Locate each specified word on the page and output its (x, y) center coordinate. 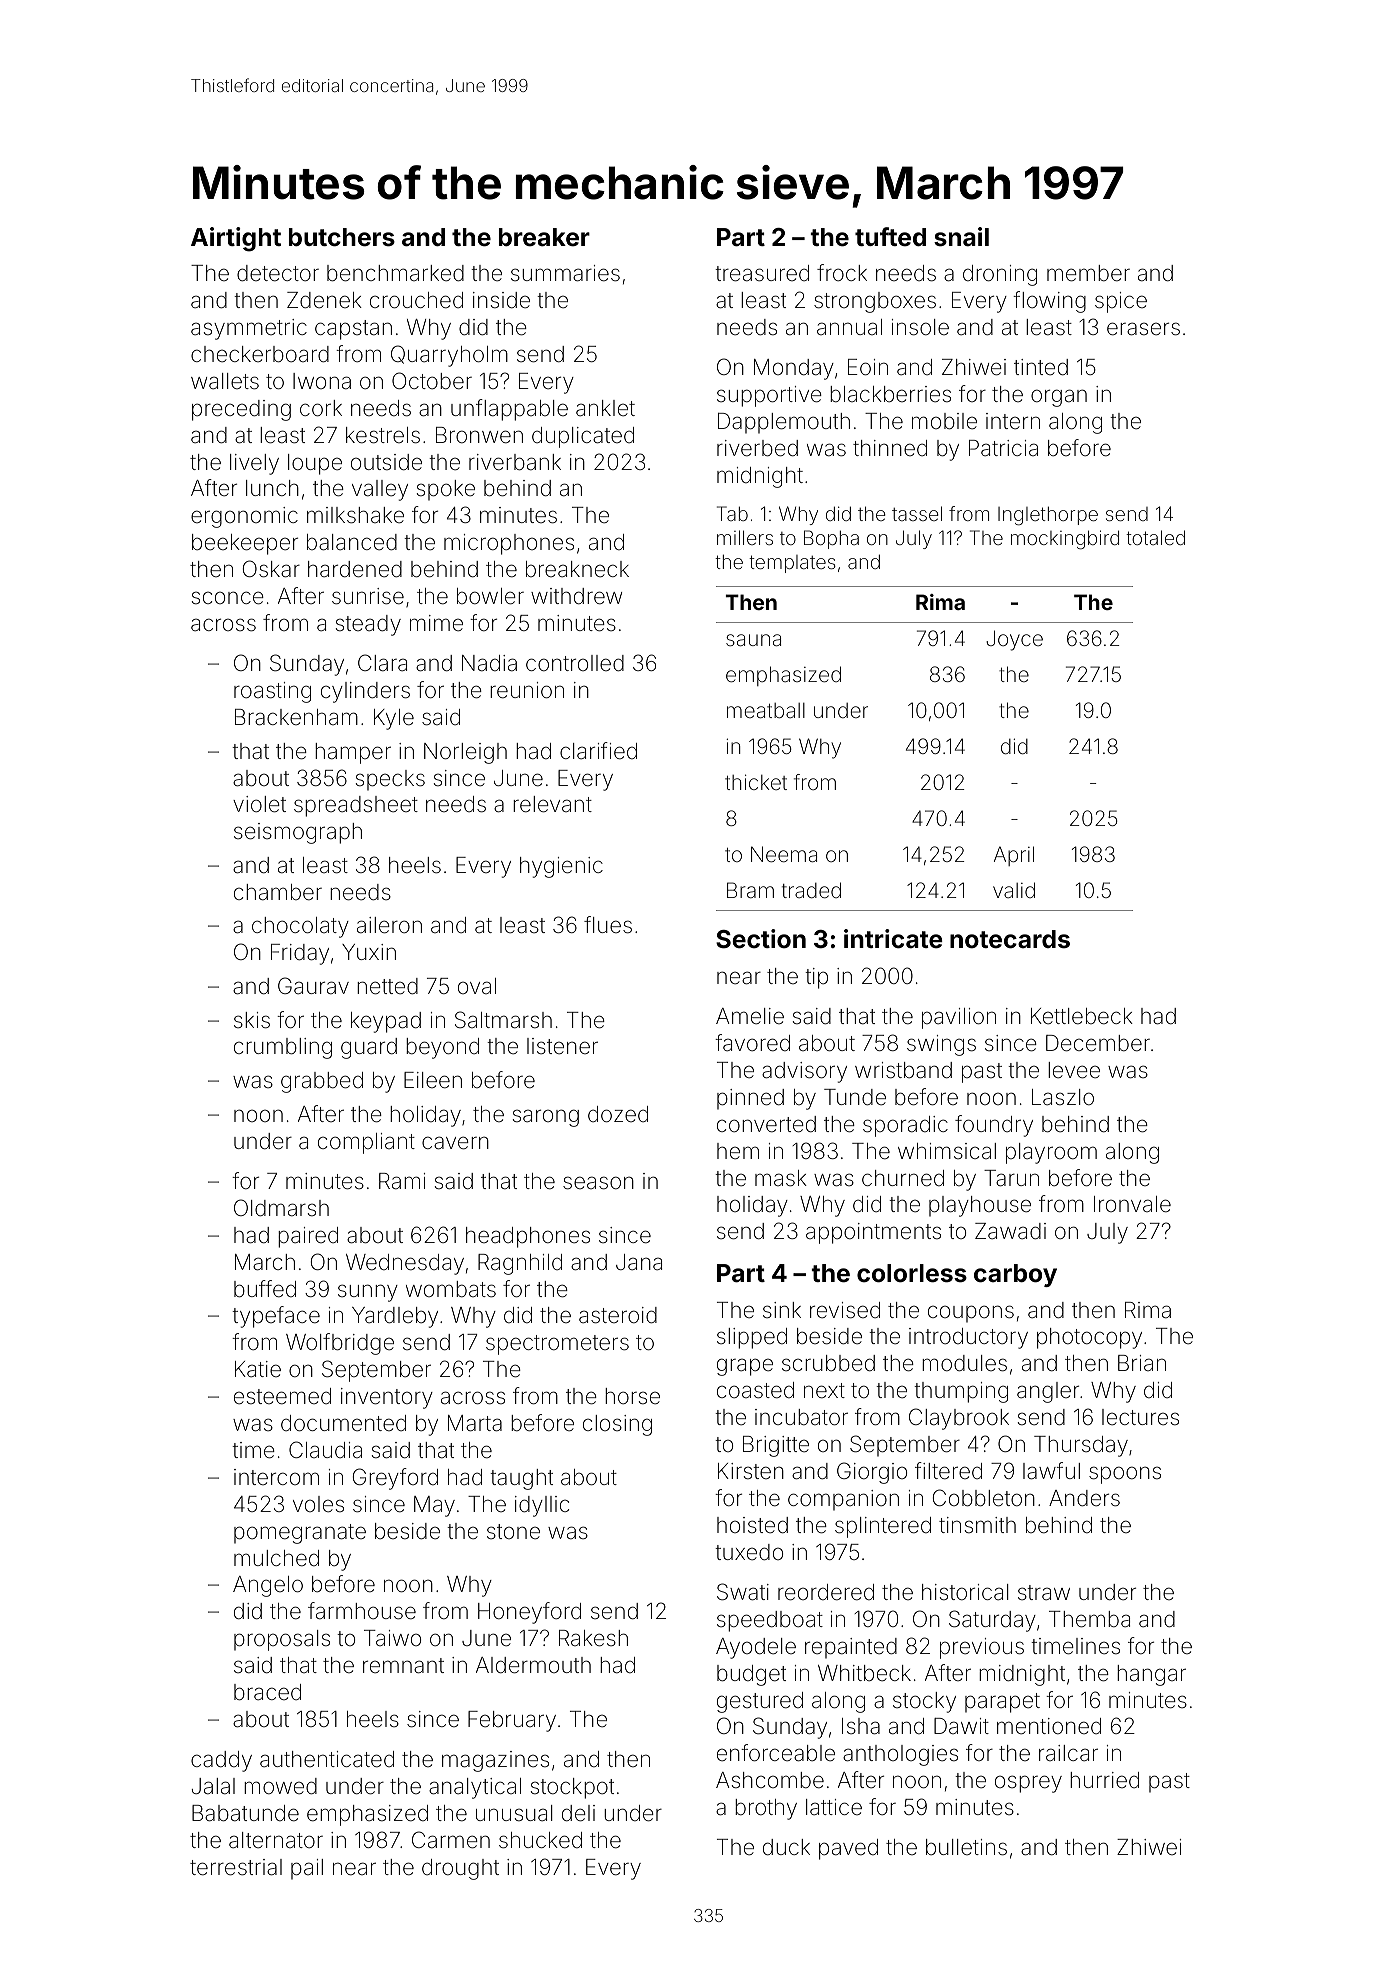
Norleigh (465, 753)
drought (460, 1869)
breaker (544, 237)
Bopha (831, 539)
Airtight (236, 239)
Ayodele (756, 1648)
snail (961, 237)
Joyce (1014, 640)
